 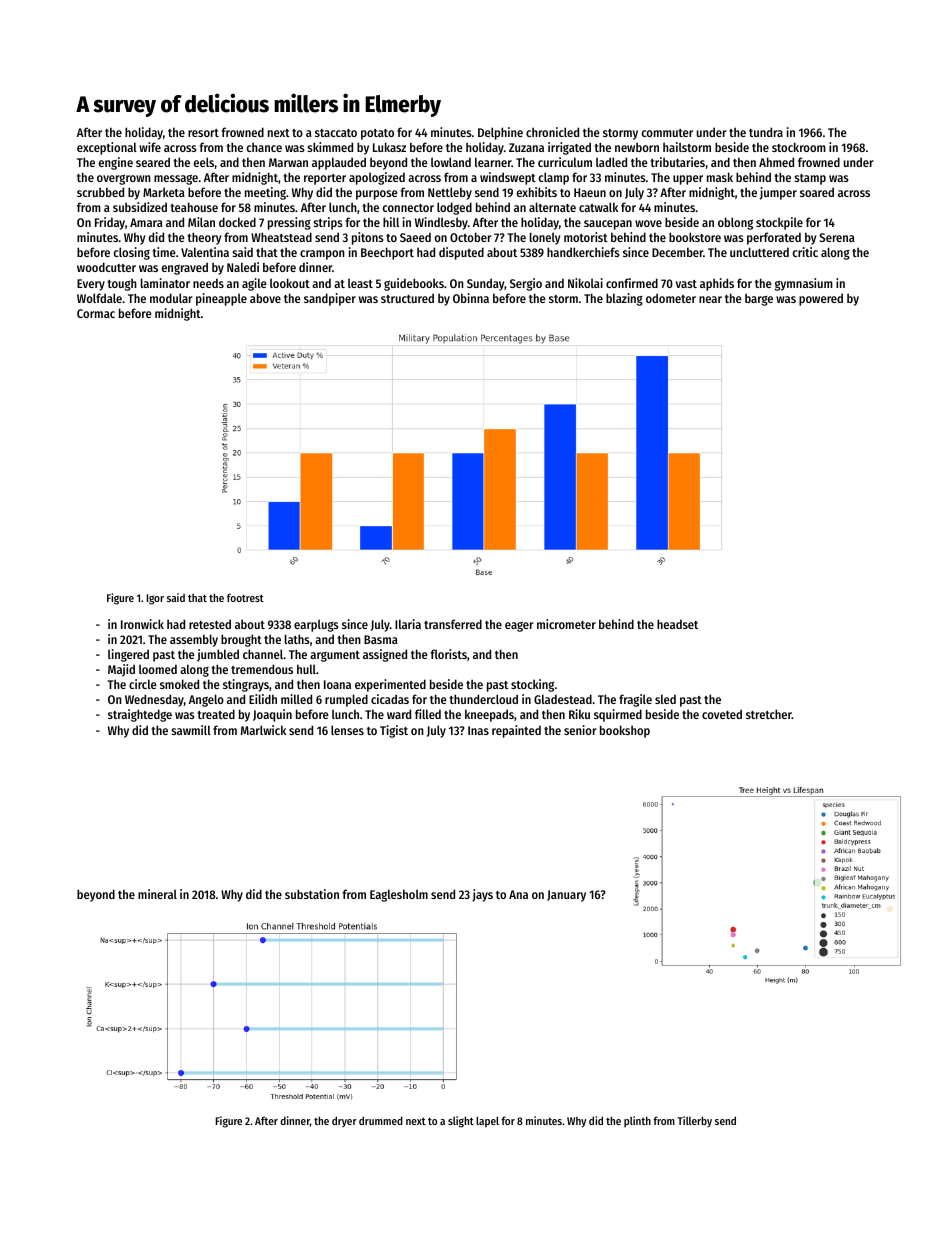 What do you see at coordinates (677, 624) in the page?
I see `headset` at bounding box center [677, 624].
